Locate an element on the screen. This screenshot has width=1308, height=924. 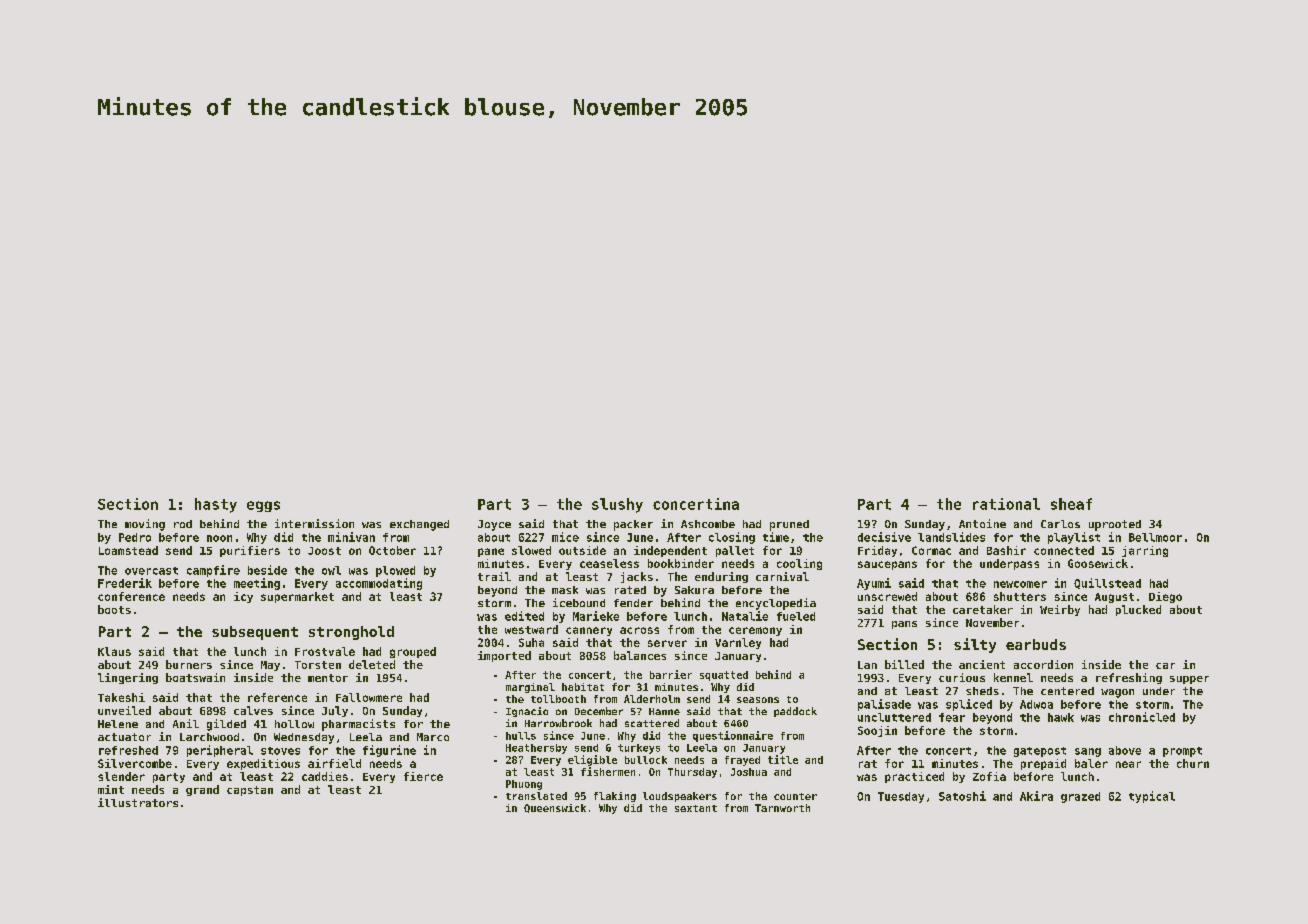
intermission is located at coordinates (314, 523).
